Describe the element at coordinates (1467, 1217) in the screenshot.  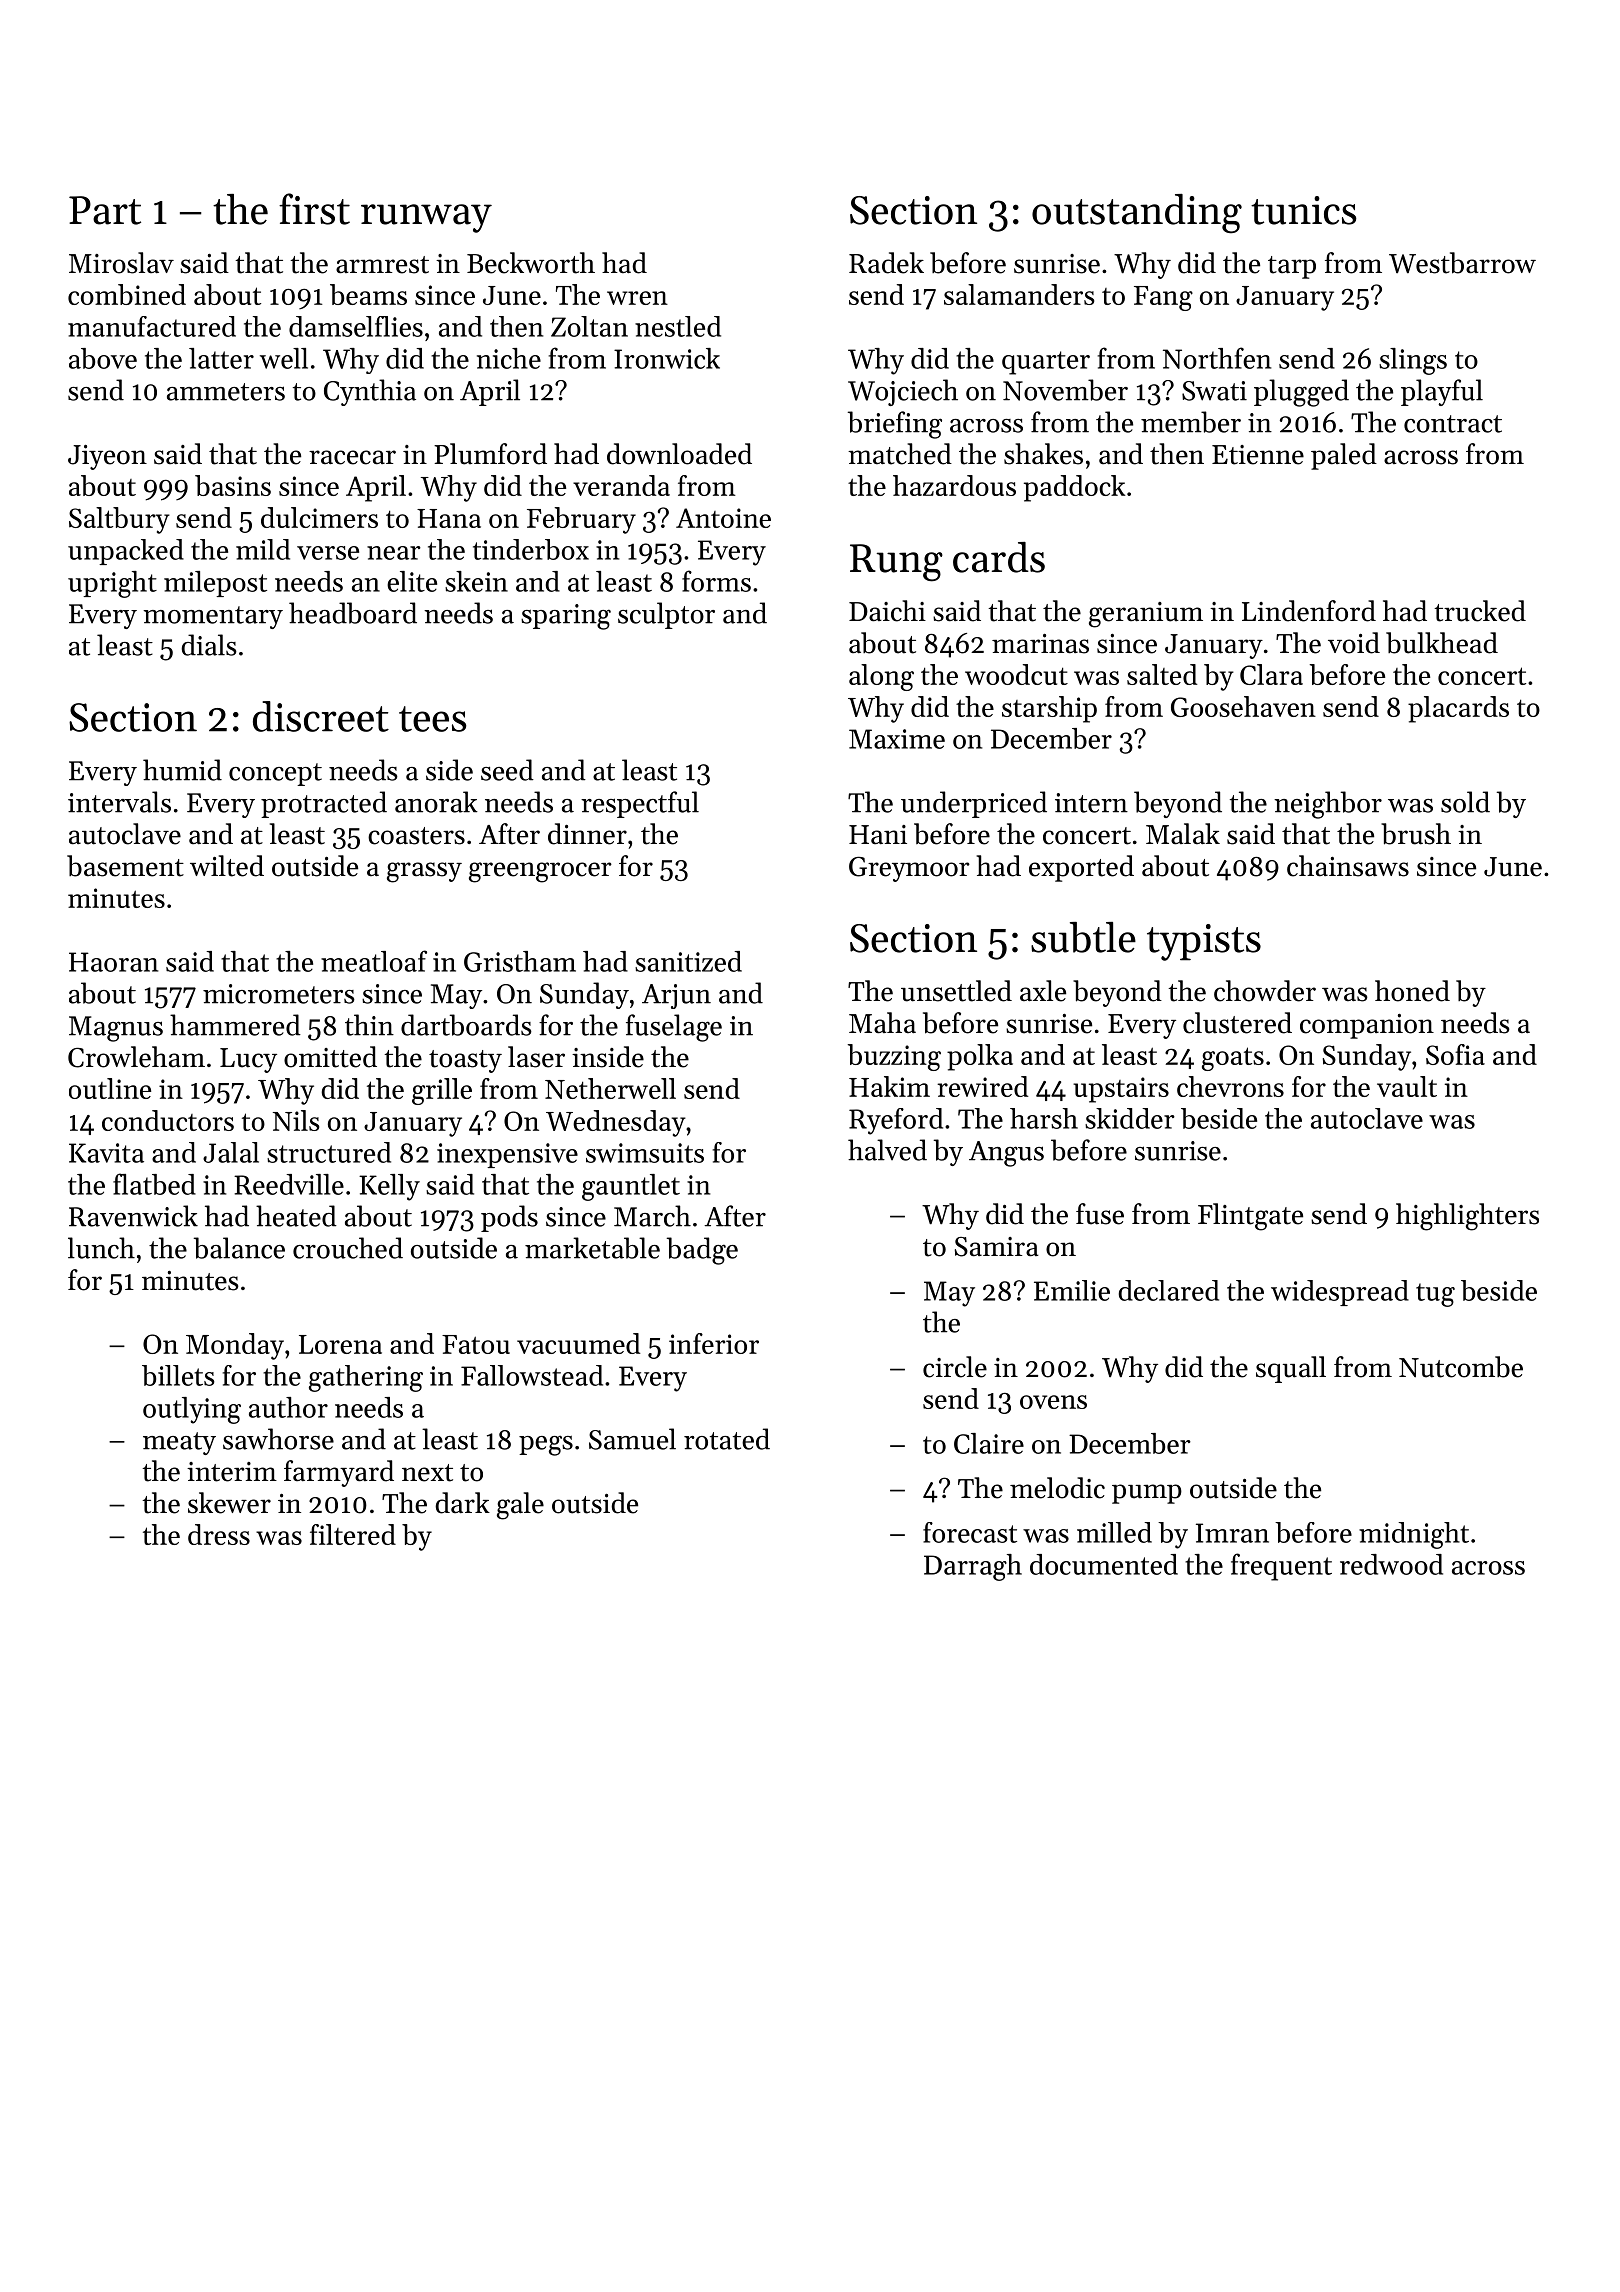
I see `highlighters` at that location.
